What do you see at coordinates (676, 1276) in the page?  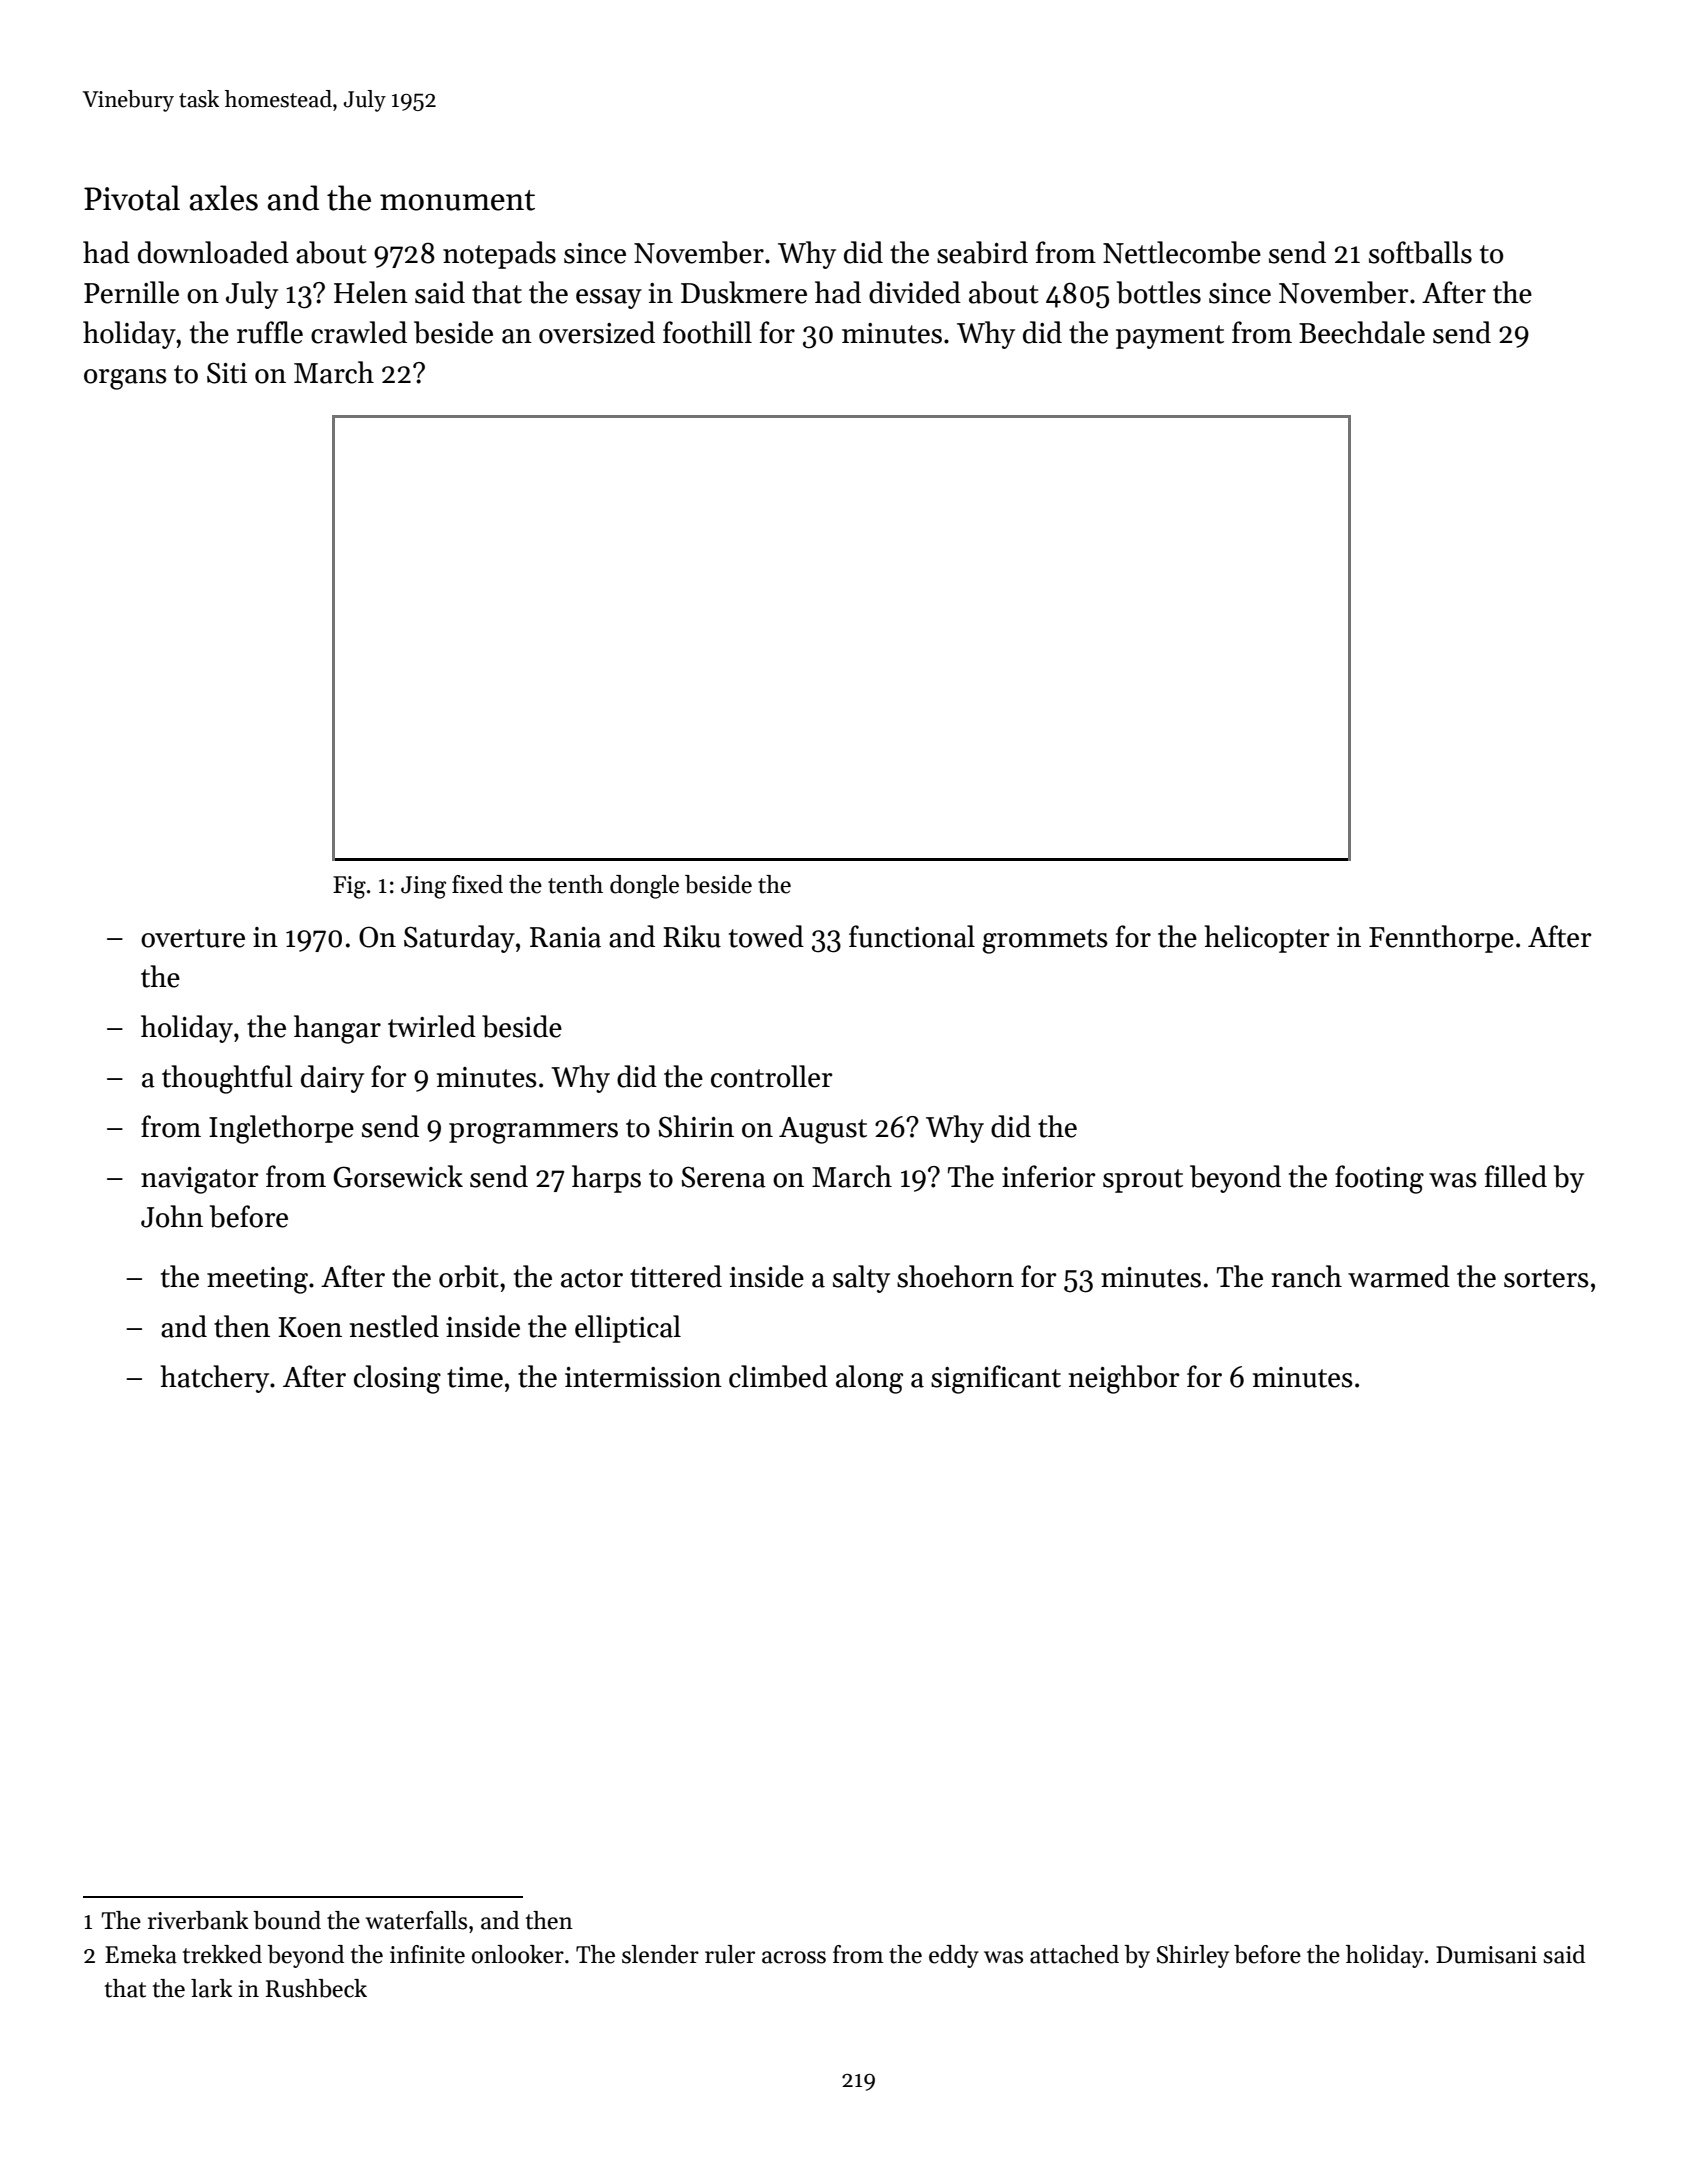 I see `tittered` at bounding box center [676, 1276].
